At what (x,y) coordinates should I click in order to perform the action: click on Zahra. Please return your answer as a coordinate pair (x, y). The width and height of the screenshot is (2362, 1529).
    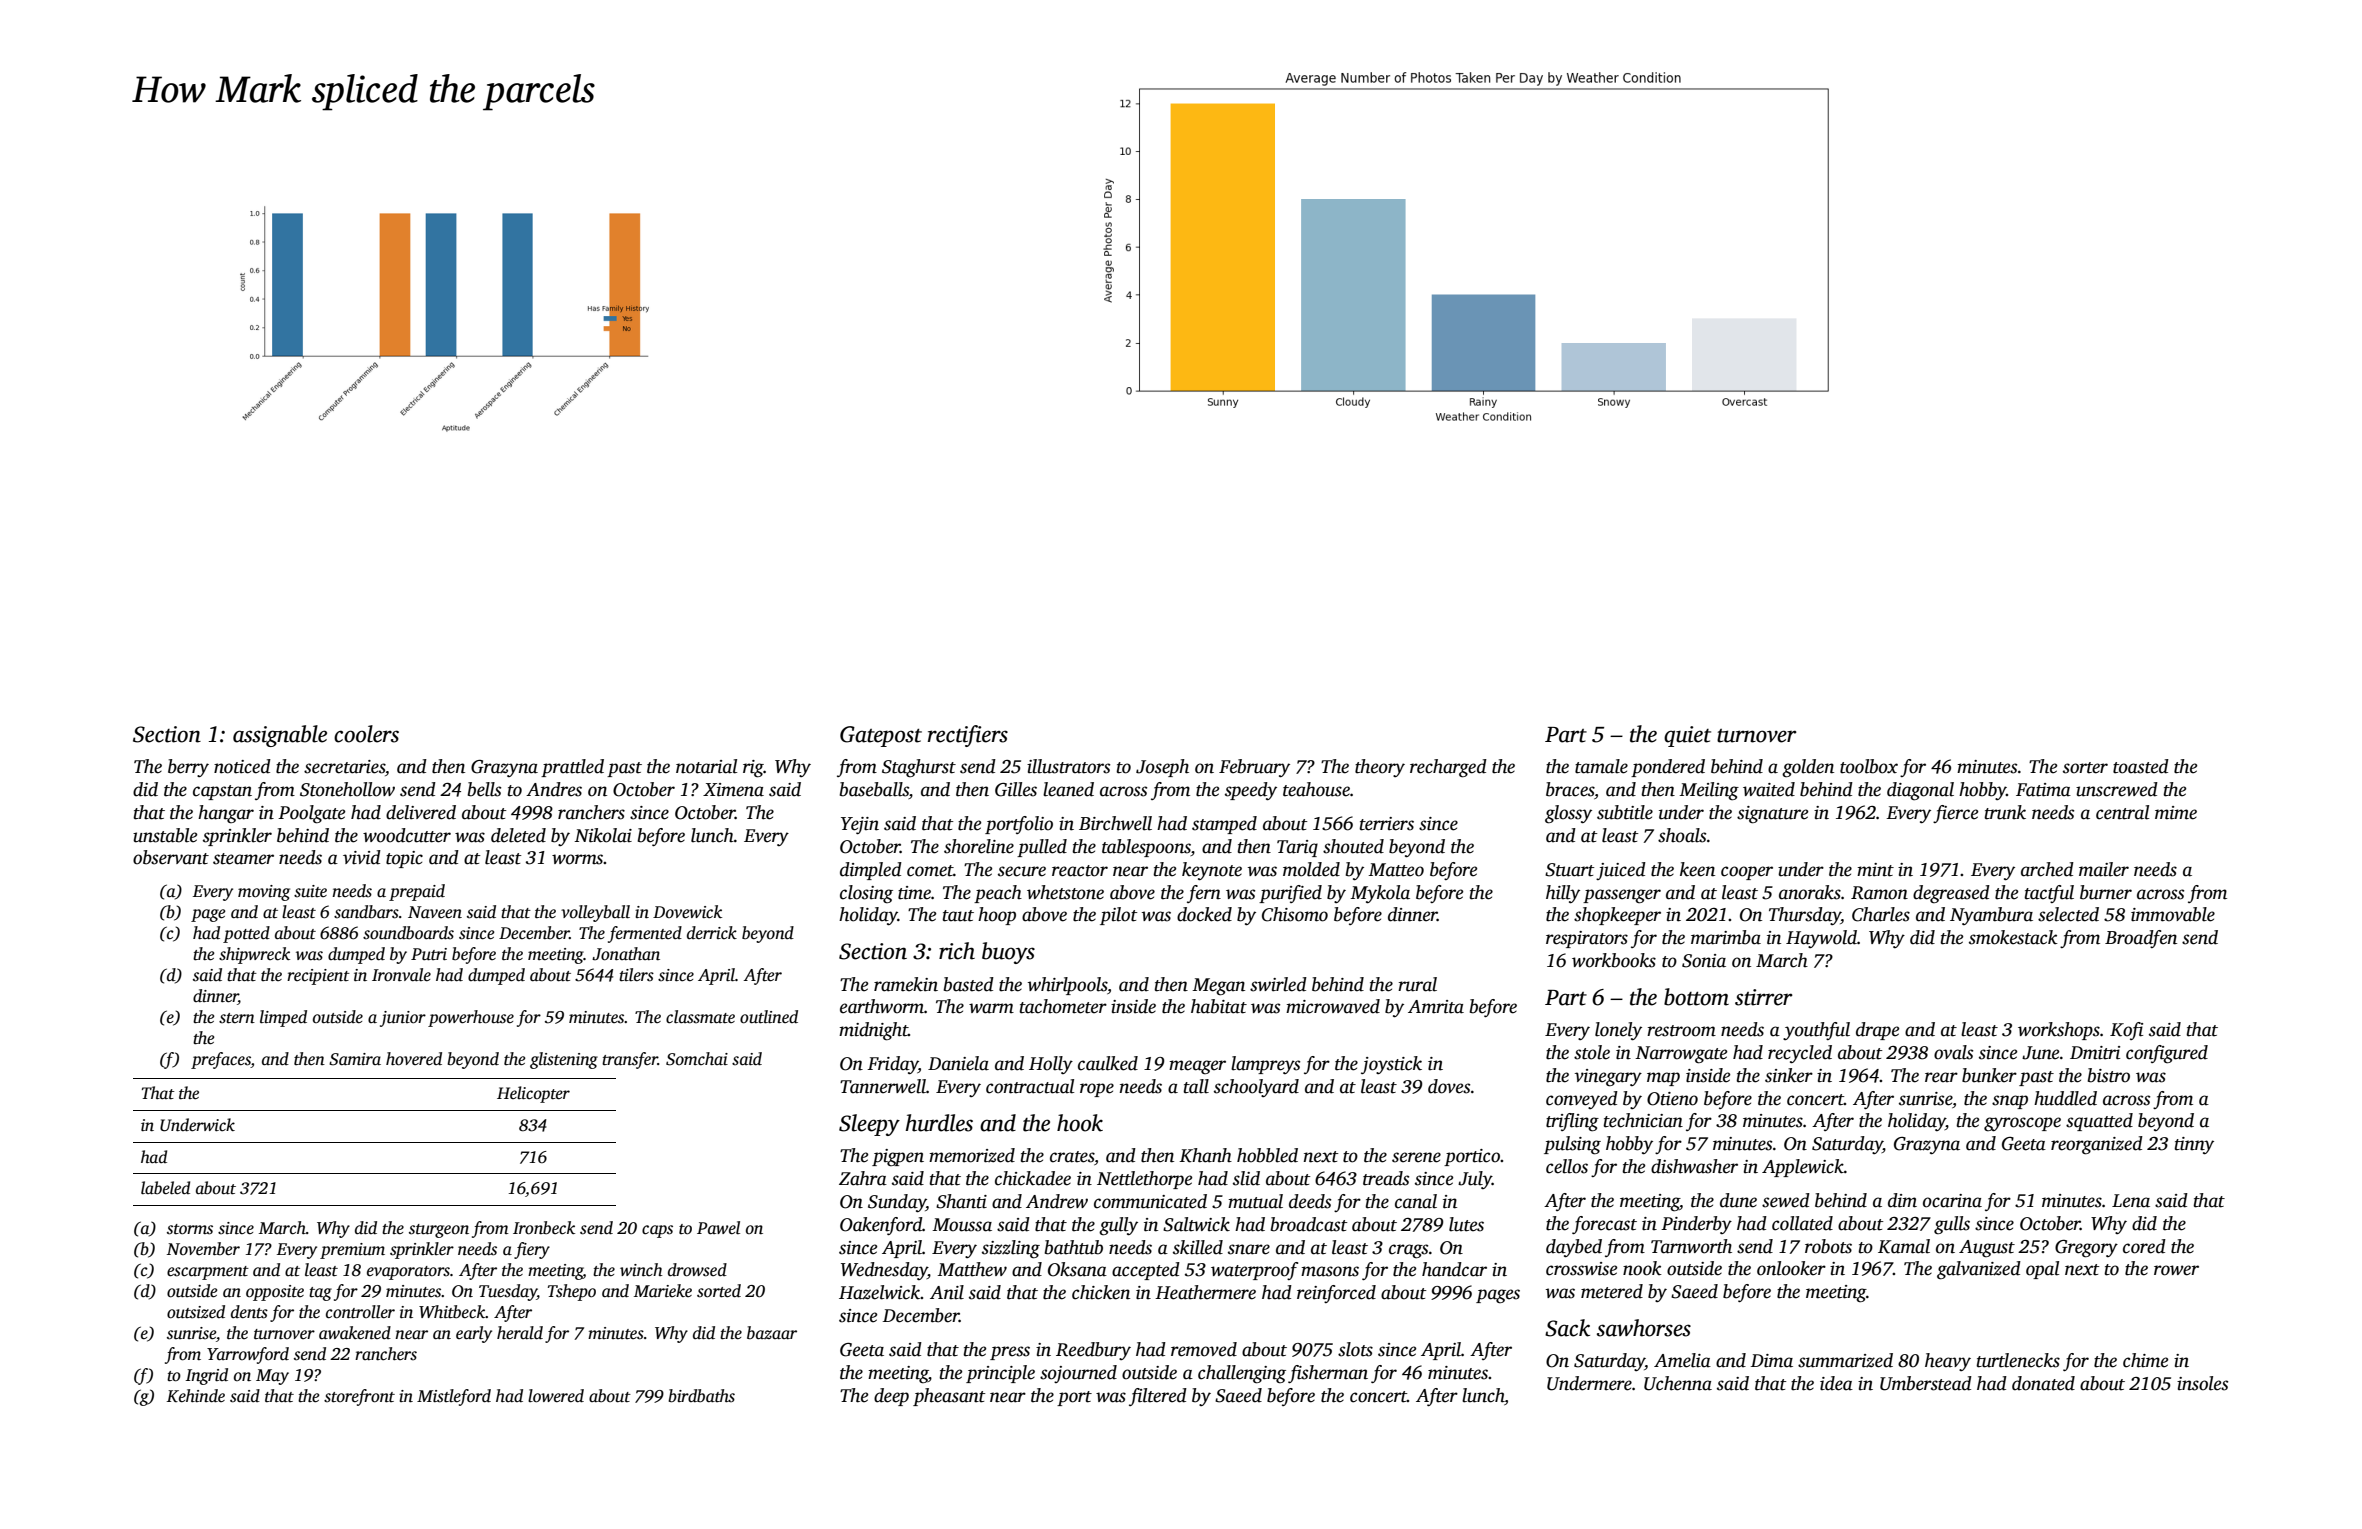
    Looking at the image, I should click on (863, 1178).
